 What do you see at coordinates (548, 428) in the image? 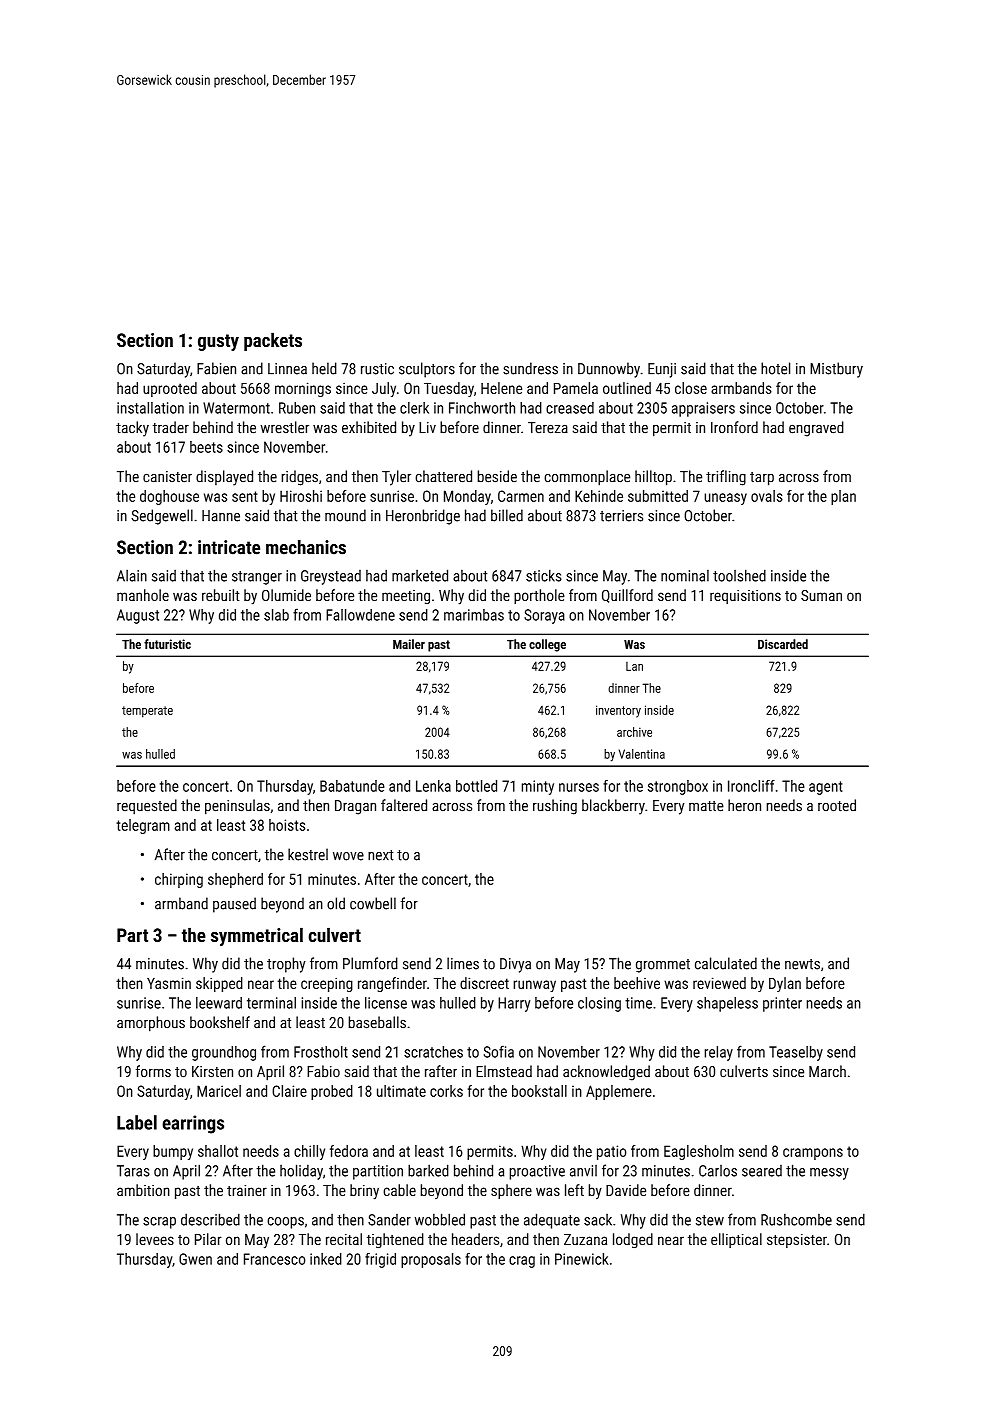
I see `Tereza` at bounding box center [548, 428].
